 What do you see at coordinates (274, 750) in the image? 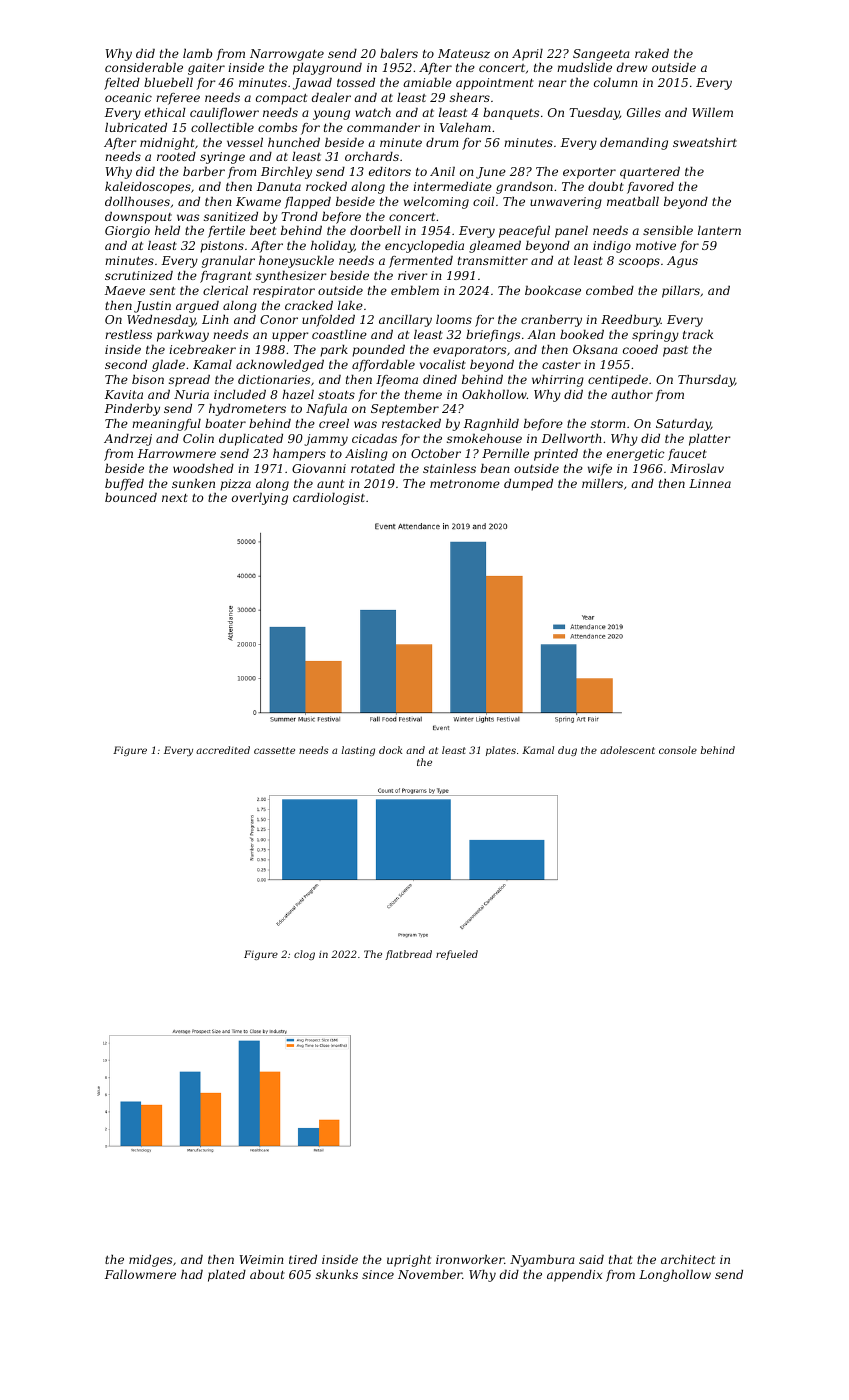
I see `cassette` at bounding box center [274, 750].
